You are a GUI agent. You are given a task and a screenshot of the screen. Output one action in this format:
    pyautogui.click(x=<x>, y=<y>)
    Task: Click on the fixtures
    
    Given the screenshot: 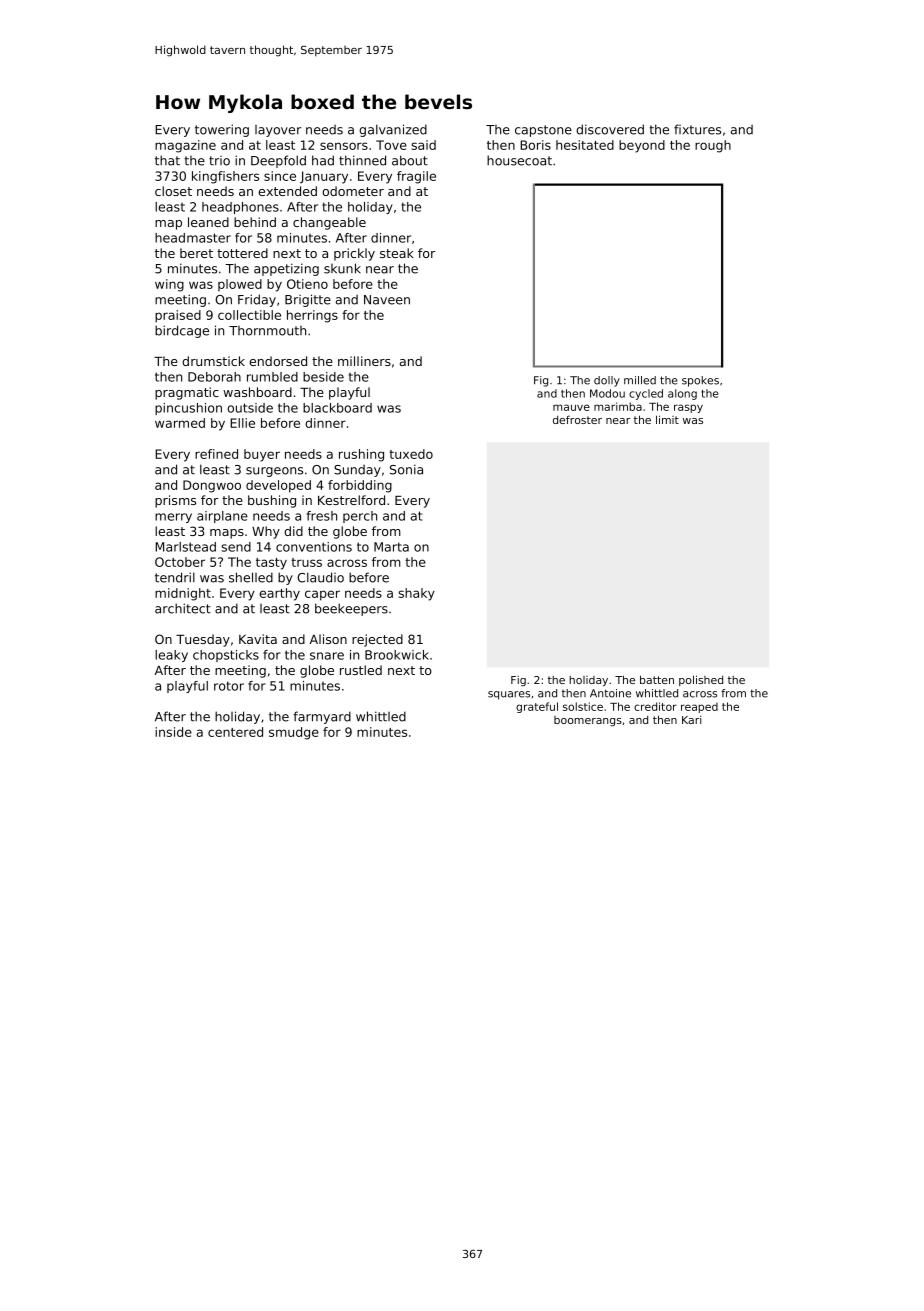 What is the action you would take?
    pyautogui.click(x=697, y=129)
